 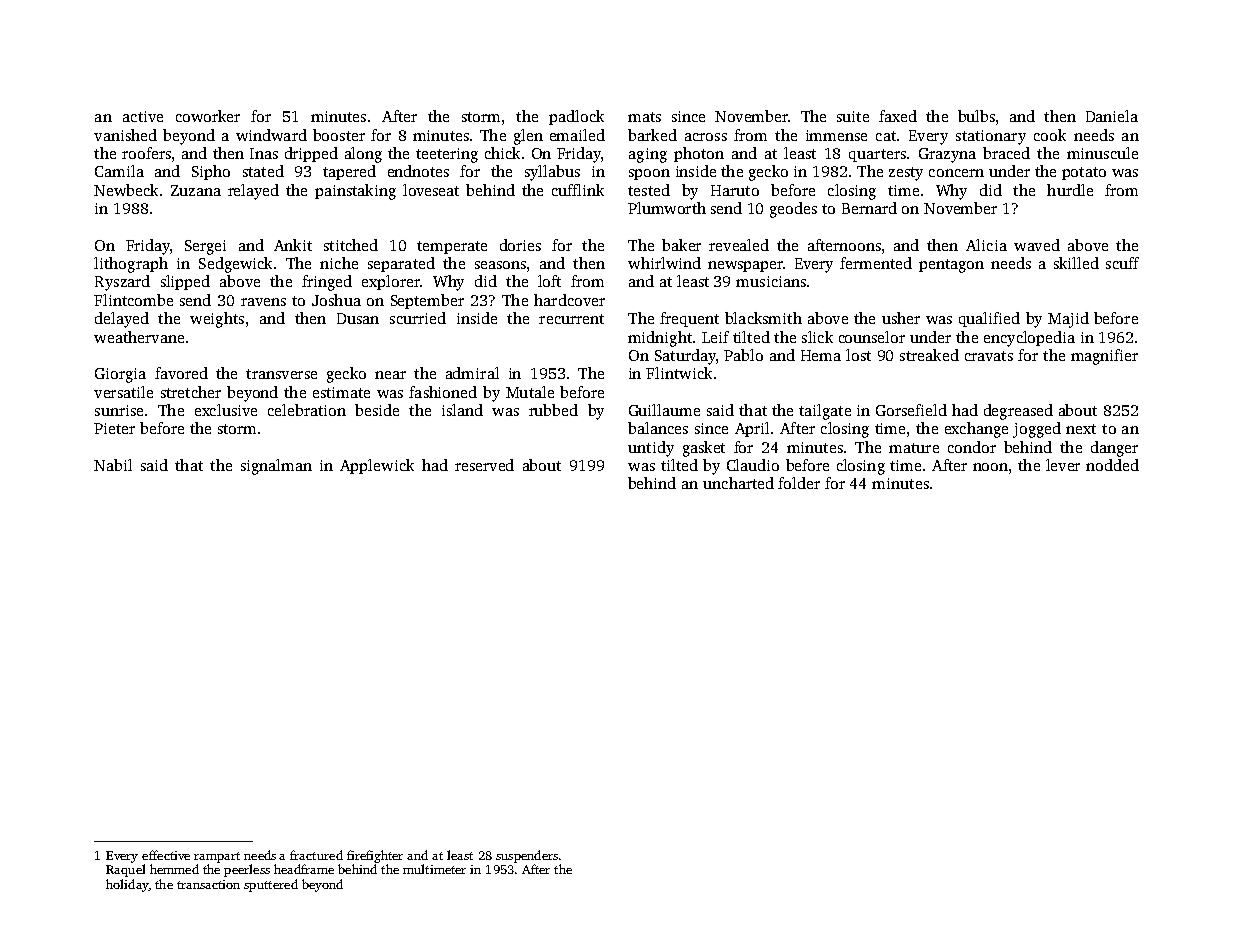 What do you see at coordinates (377, 466) in the image?
I see `Applewick` at bounding box center [377, 466].
